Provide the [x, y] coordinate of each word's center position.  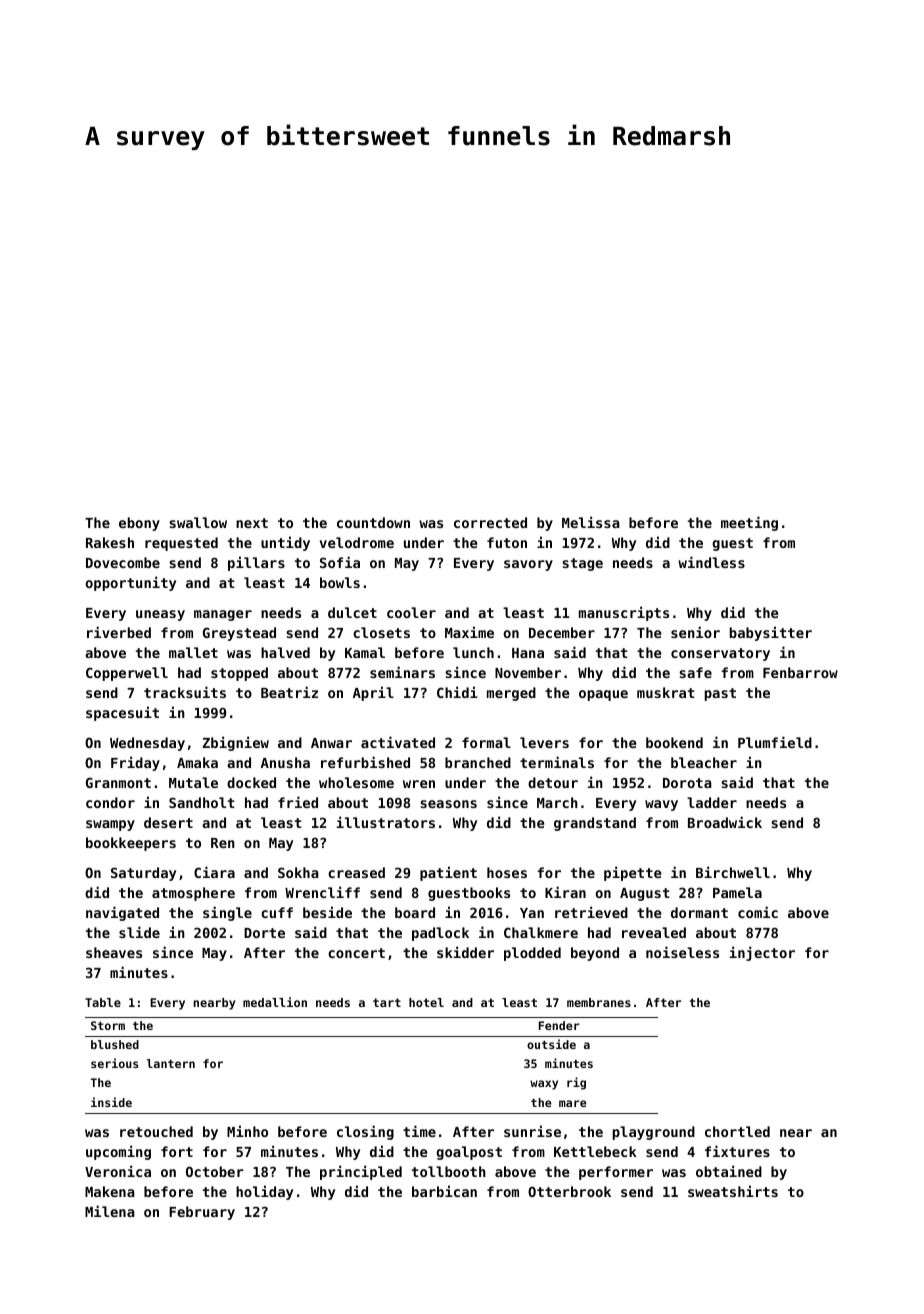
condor [110, 802]
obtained [729, 1171]
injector [762, 953]
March [557, 802]
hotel [426, 1002]
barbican [444, 1191]
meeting [749, 523]
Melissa [591, 522]
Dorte [264, 933]
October [215, 1171]
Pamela [737, 892]
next [252, 523]
